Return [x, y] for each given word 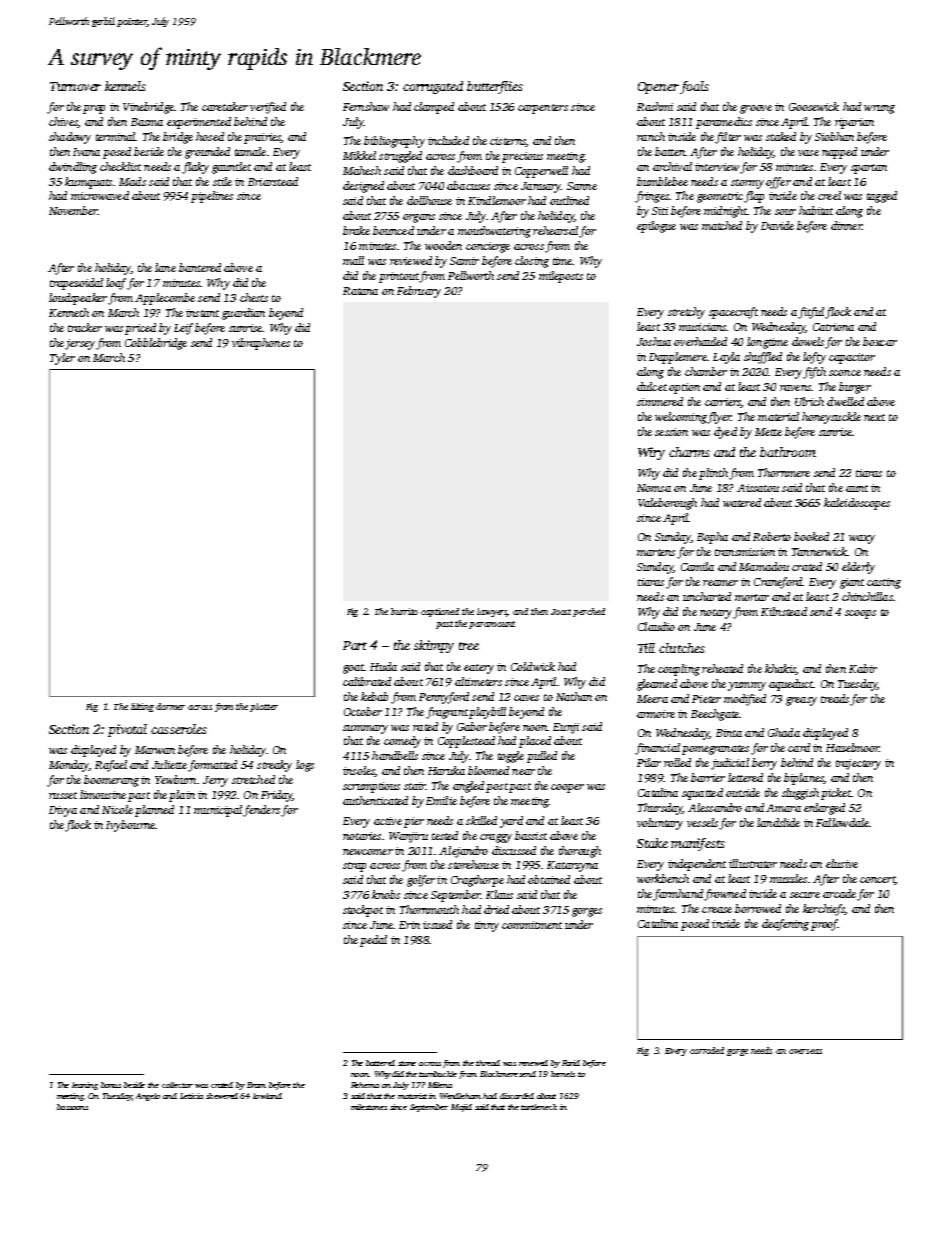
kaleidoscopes [857, 504]
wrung [879, 109]
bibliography [394, 142]
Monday [69, 766]
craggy [496, 838]
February [419, 292]
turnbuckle [438, 1074]
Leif [183, 329]
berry [764, 764]
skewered [222, 1096]
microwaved [100, 195]
